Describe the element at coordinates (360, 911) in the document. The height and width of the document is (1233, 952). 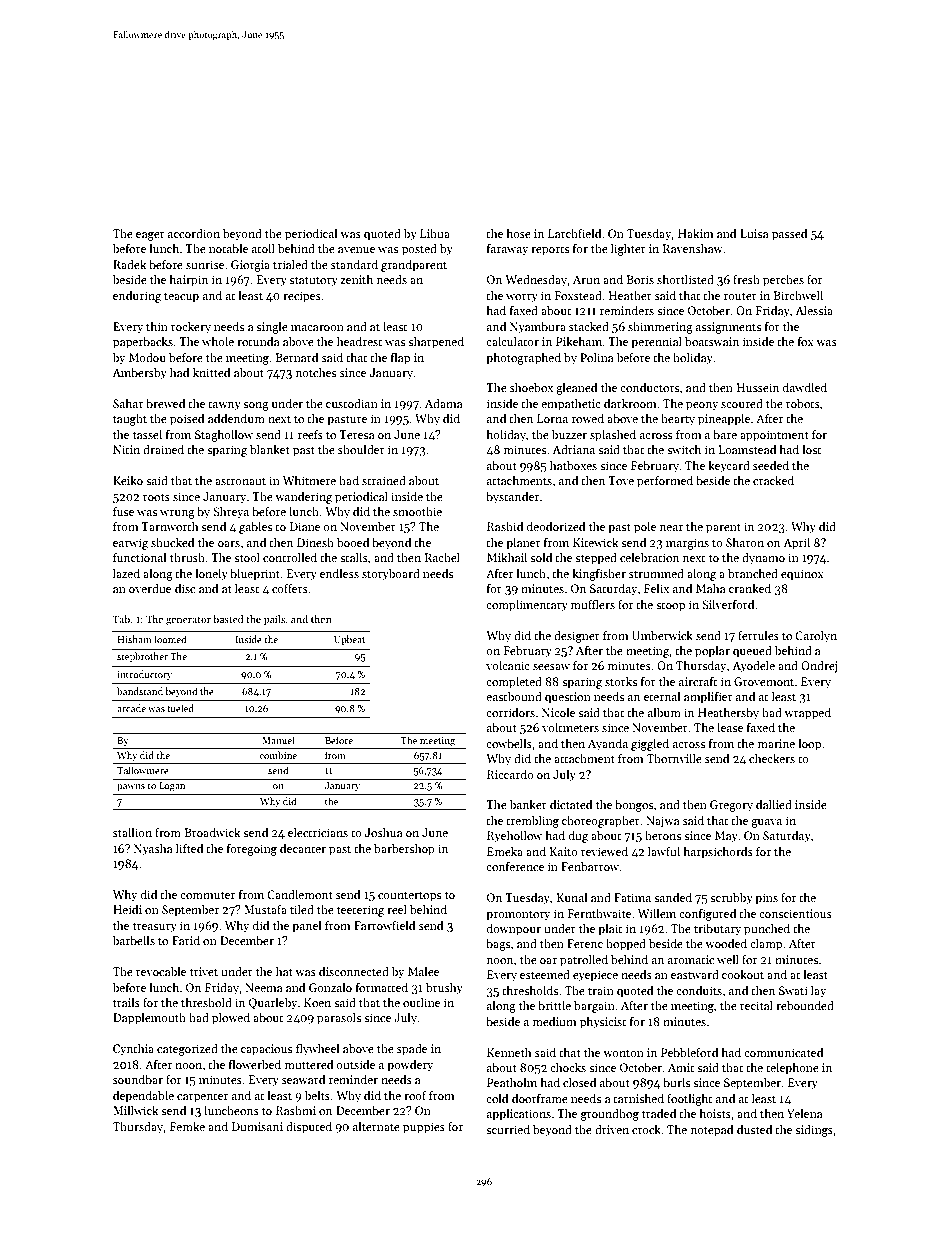
I see `teetering` at that location.
